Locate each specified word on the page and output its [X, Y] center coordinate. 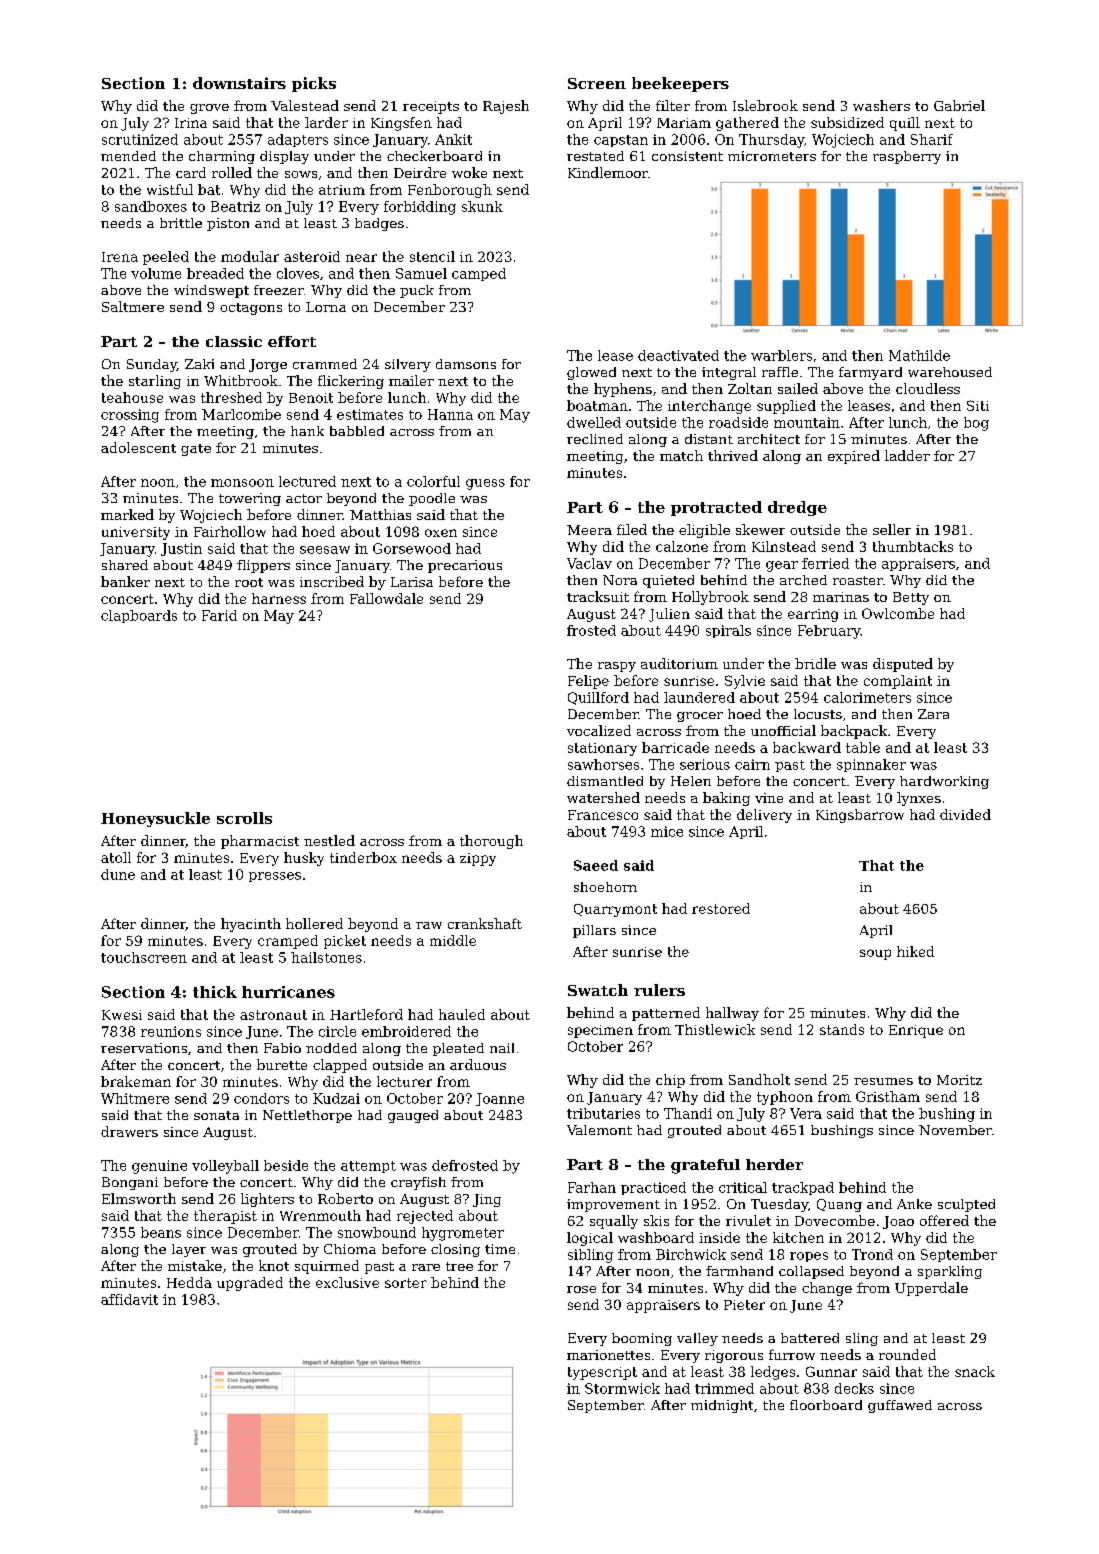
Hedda [189, 1282]
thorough [491, 842]
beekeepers [680, 84]
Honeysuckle [155, 819]
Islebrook [765, 105]
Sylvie [745, 682]
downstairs [239, 83]
